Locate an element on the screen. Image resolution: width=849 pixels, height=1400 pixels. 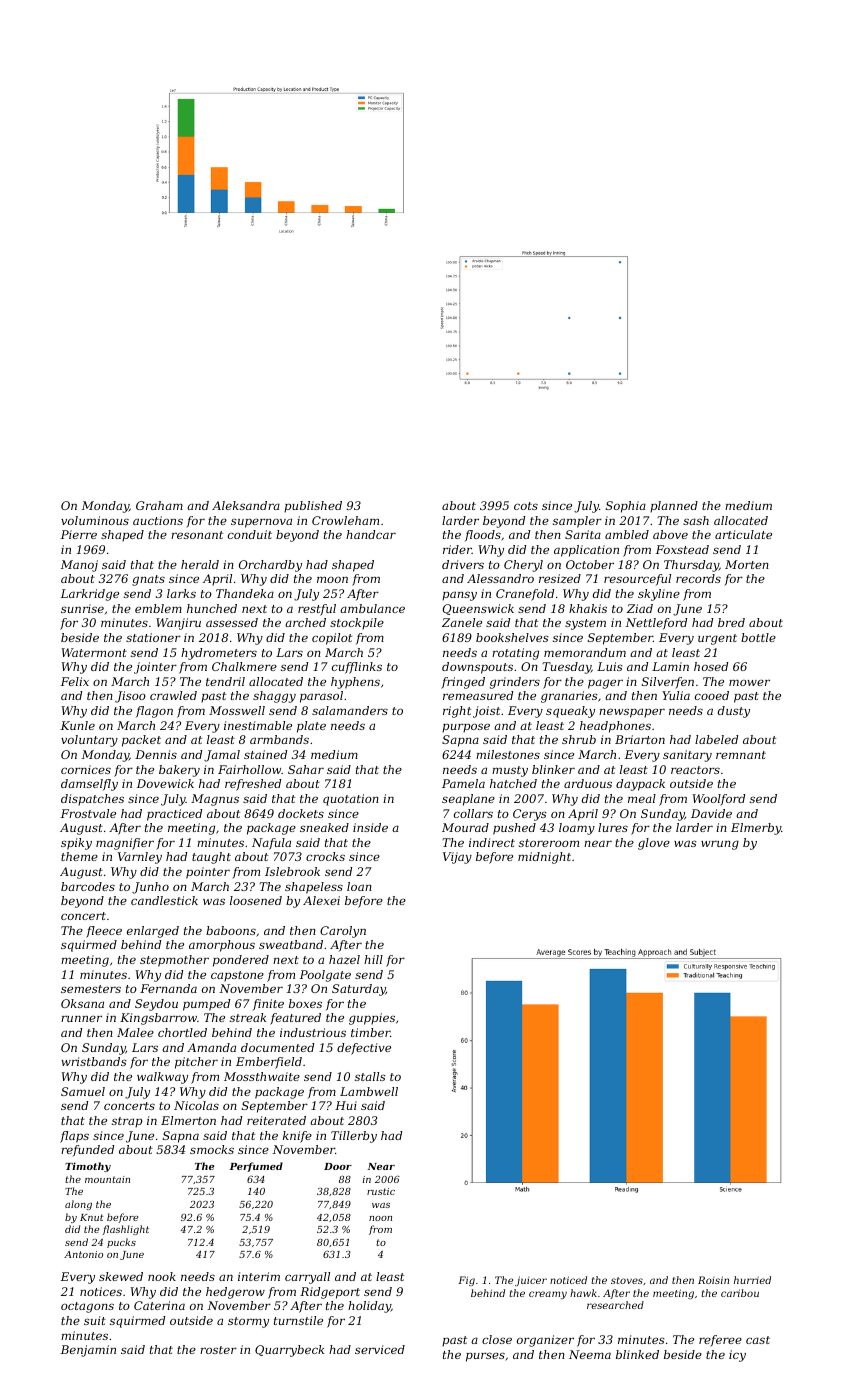
Vijay is located at coordinates (457, 858).
